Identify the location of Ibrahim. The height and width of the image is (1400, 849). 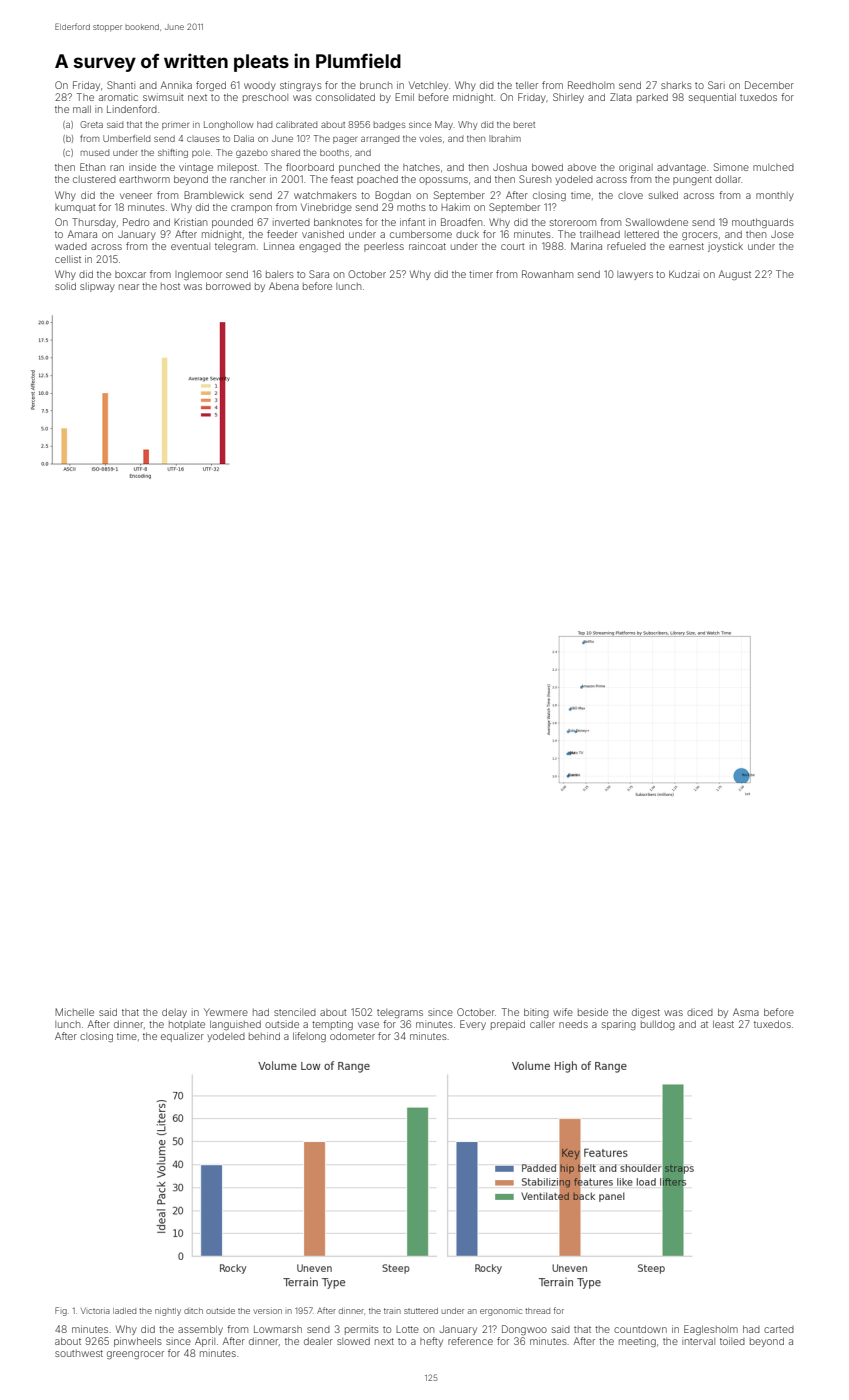
(505, 138).
